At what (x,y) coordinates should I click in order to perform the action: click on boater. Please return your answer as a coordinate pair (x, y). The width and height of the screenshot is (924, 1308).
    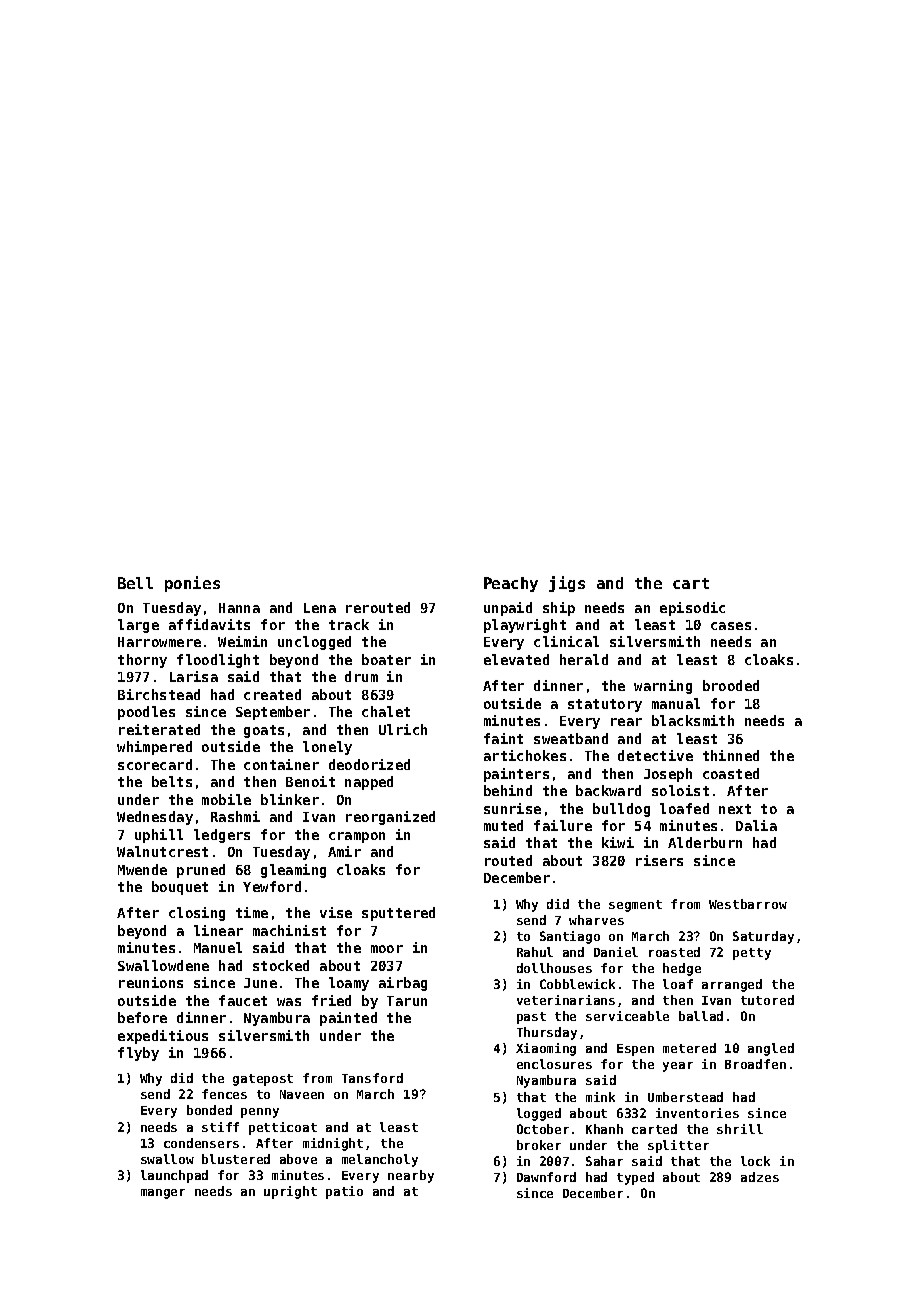
    Looking at the image, I should click on (386, 659).
